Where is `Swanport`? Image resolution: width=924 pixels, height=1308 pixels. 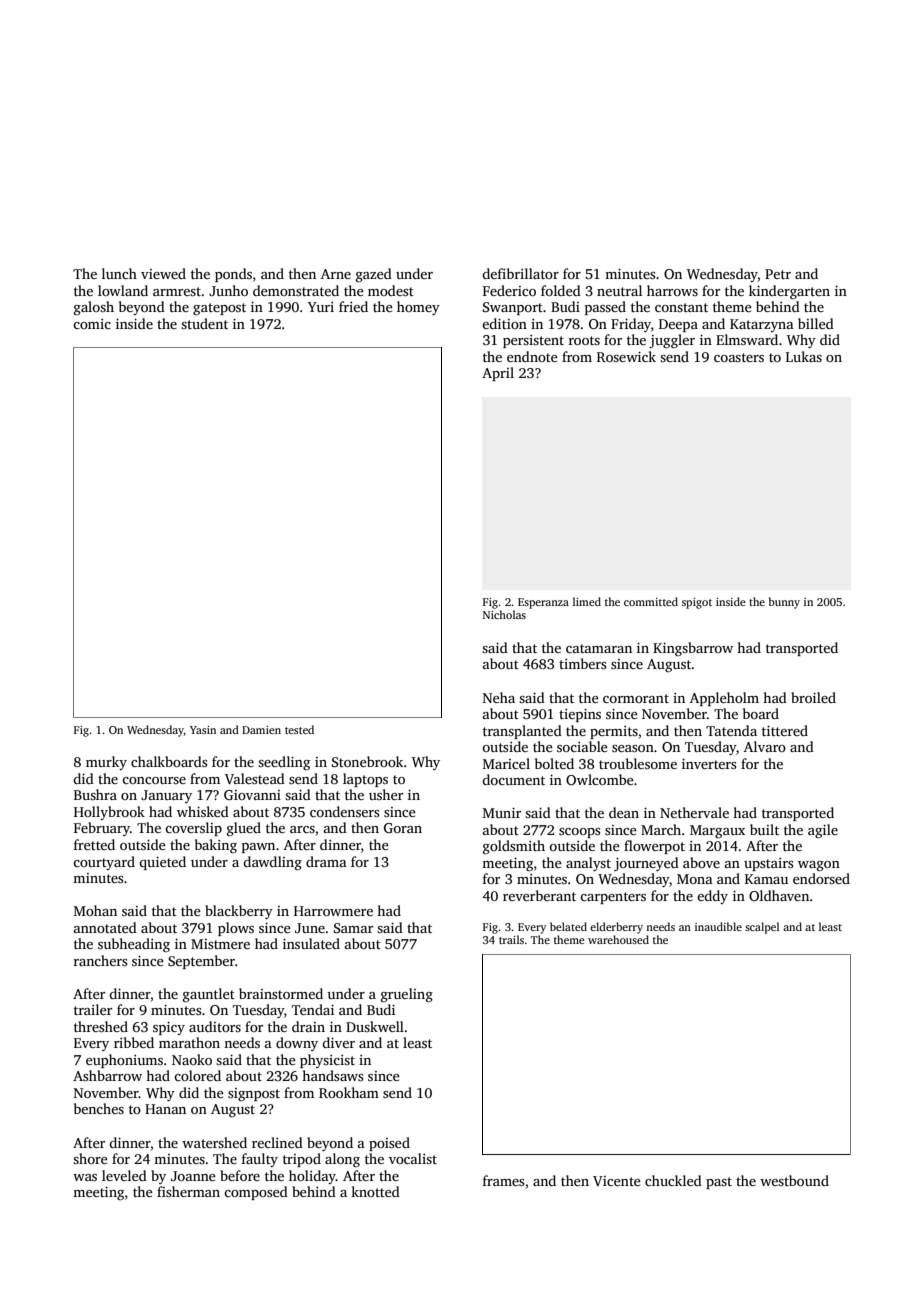
Swanport is located at coordinates (513, 308).
